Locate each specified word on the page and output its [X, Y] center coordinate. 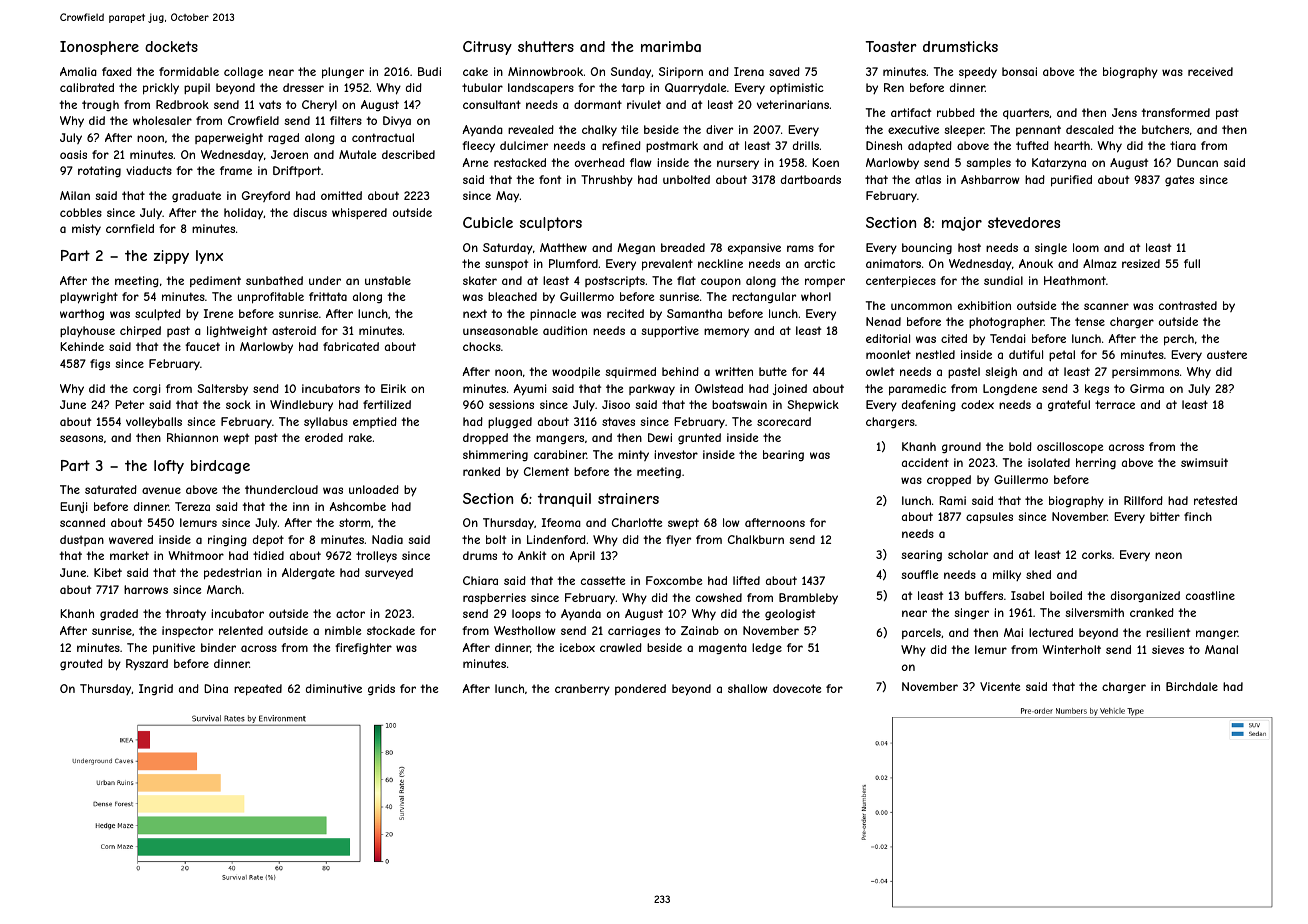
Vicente [1000, 686]
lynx [209, 257]
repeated [258, 690]
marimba [671, 46]
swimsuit [1204, 462]
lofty [169, 467]
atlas [928, 179]
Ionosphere [99, 48]
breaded [683, 247]
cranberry [582, 690]
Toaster [891, 46]
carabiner [560, 454]
